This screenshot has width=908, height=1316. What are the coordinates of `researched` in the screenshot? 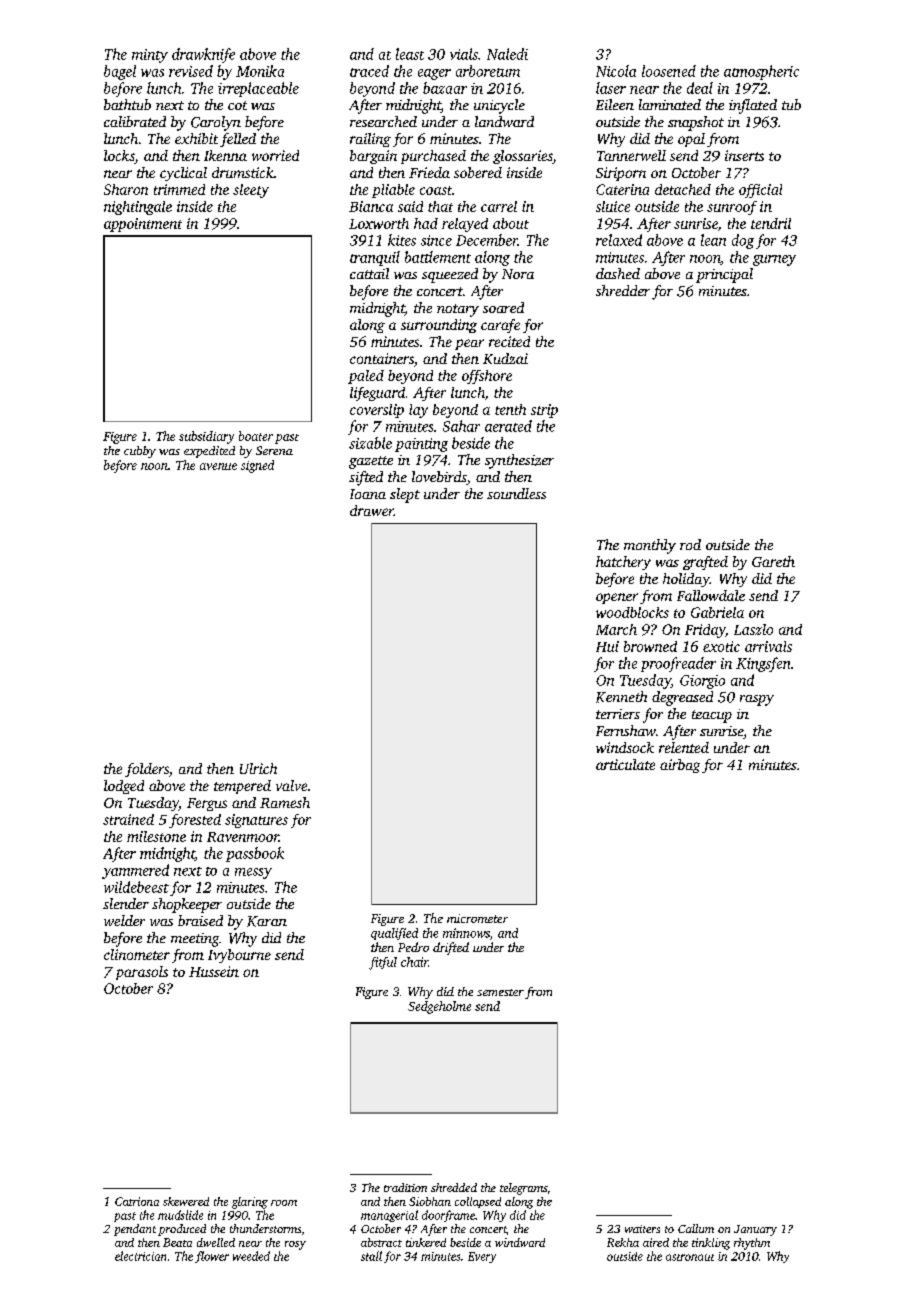 It's located at (383, 121).
